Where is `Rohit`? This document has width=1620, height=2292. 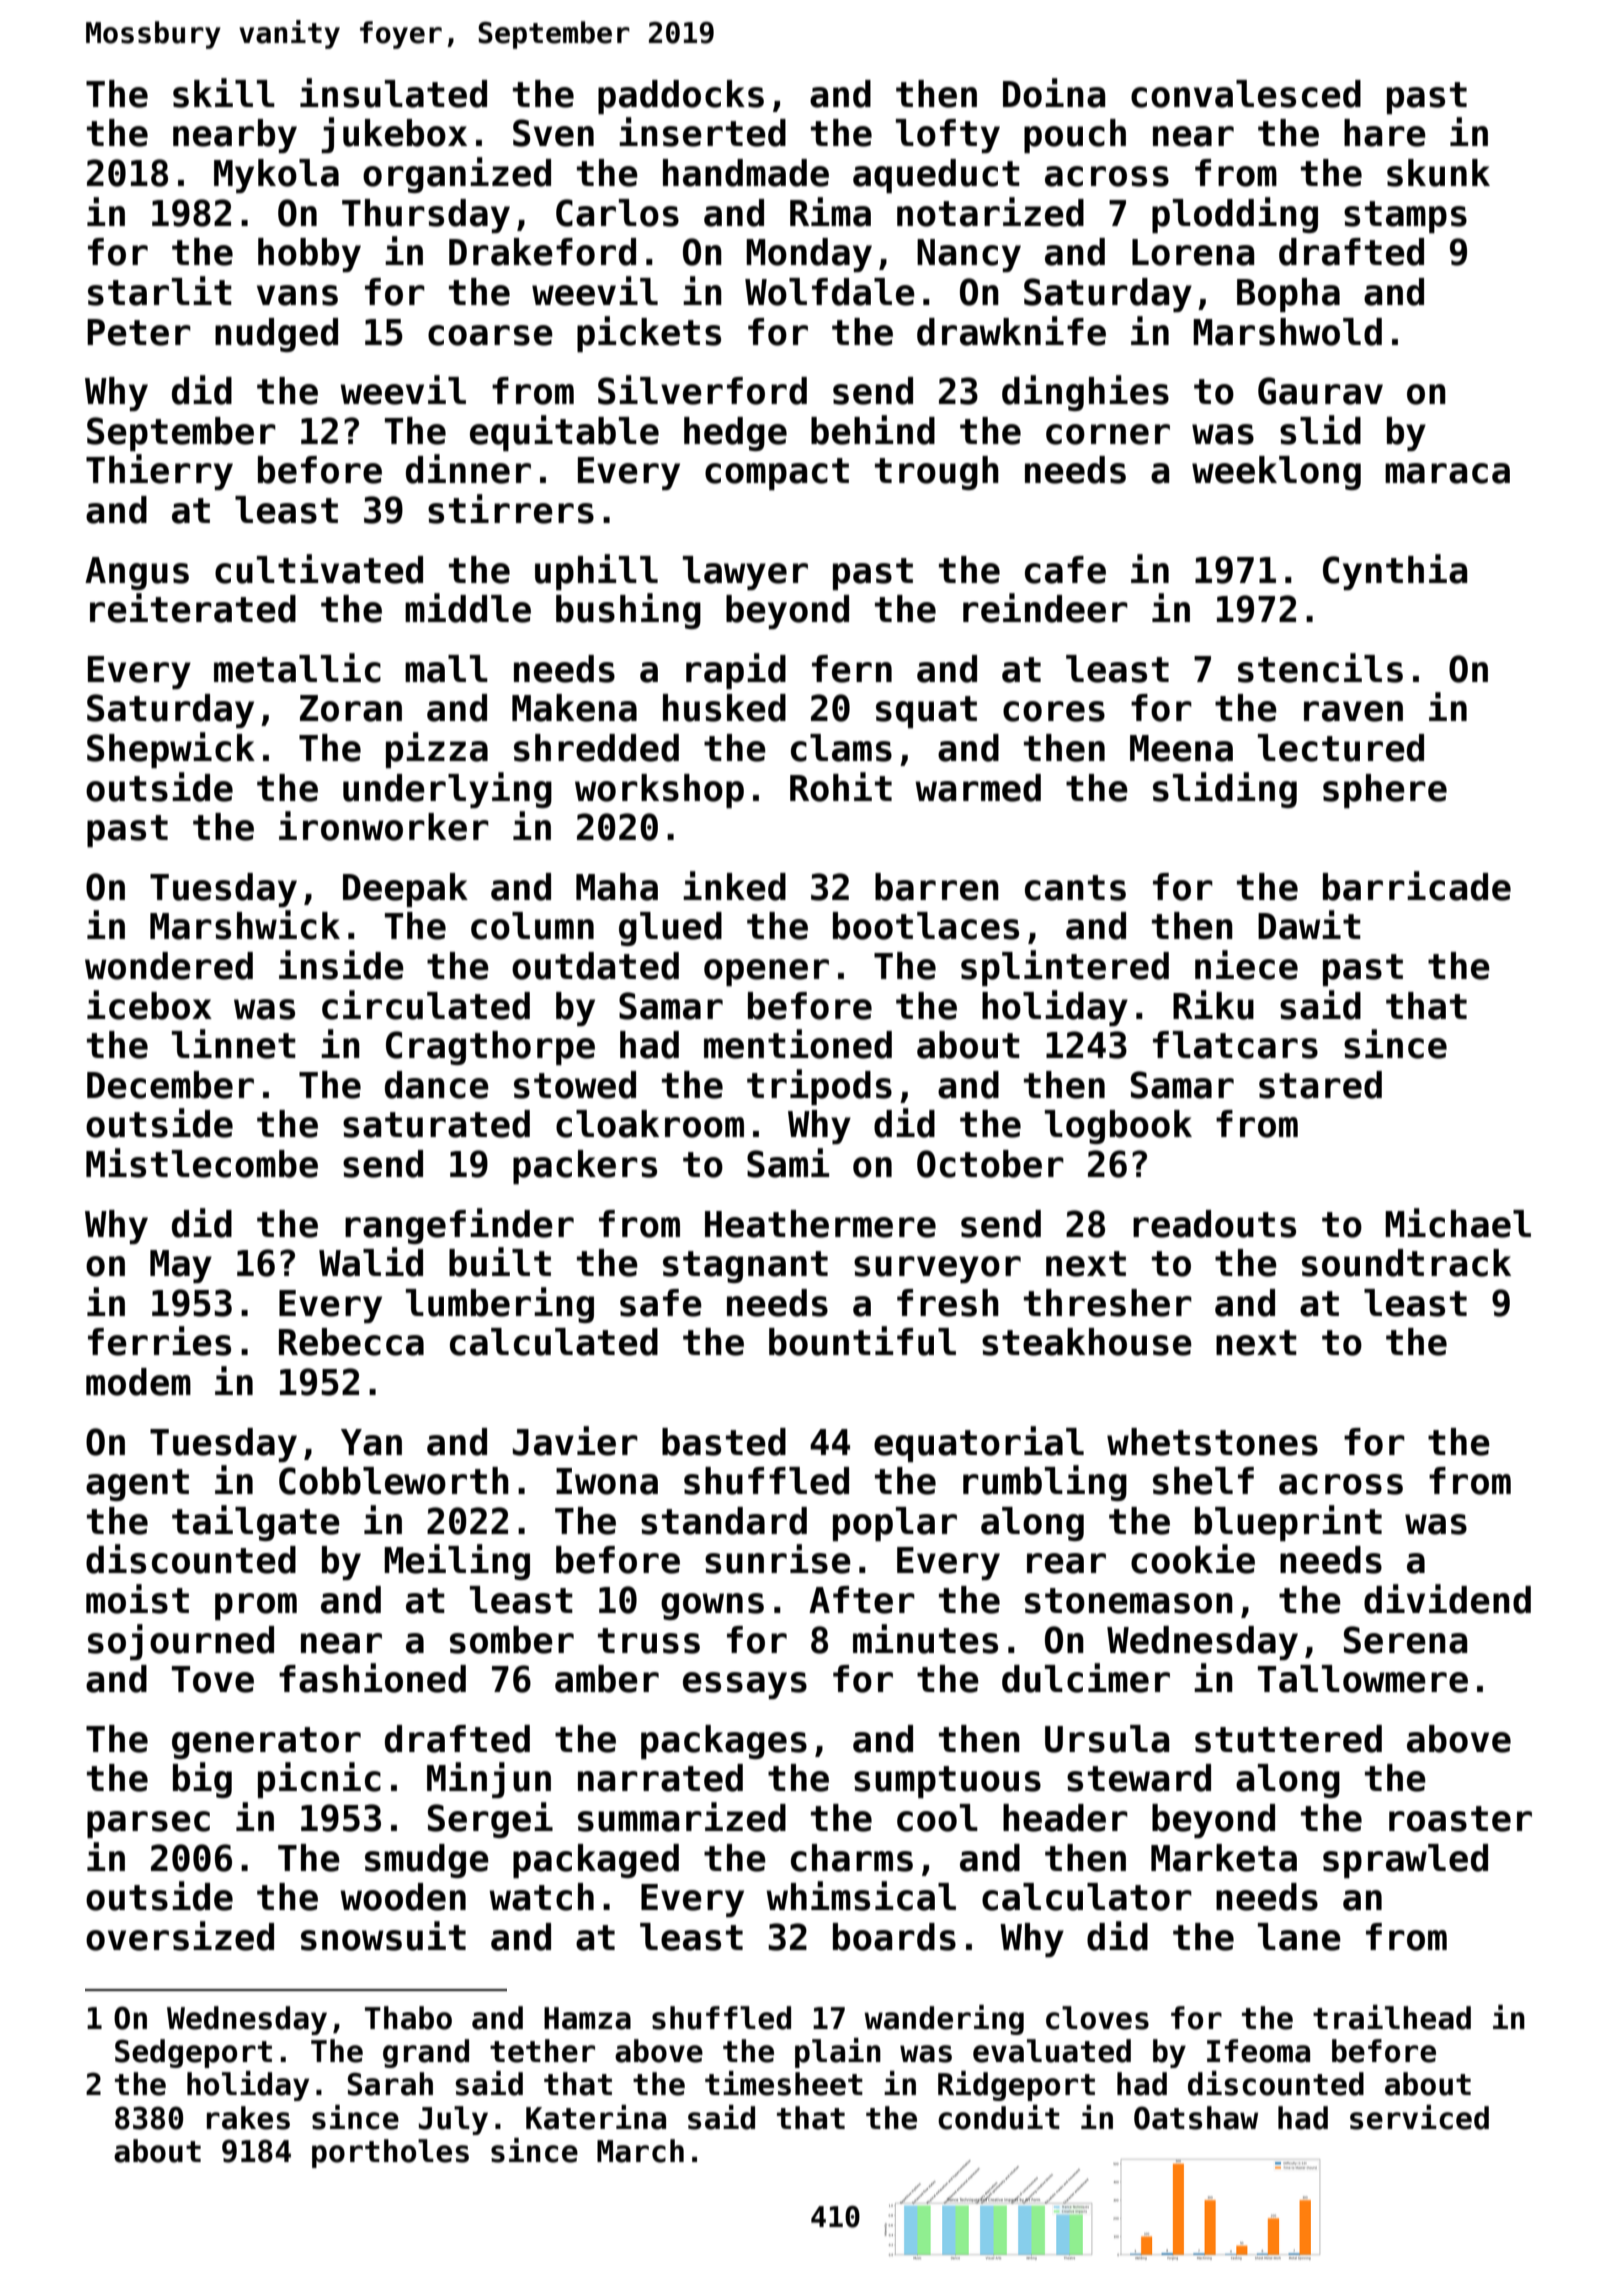 Rohit is located at coordinates (841, 787).
